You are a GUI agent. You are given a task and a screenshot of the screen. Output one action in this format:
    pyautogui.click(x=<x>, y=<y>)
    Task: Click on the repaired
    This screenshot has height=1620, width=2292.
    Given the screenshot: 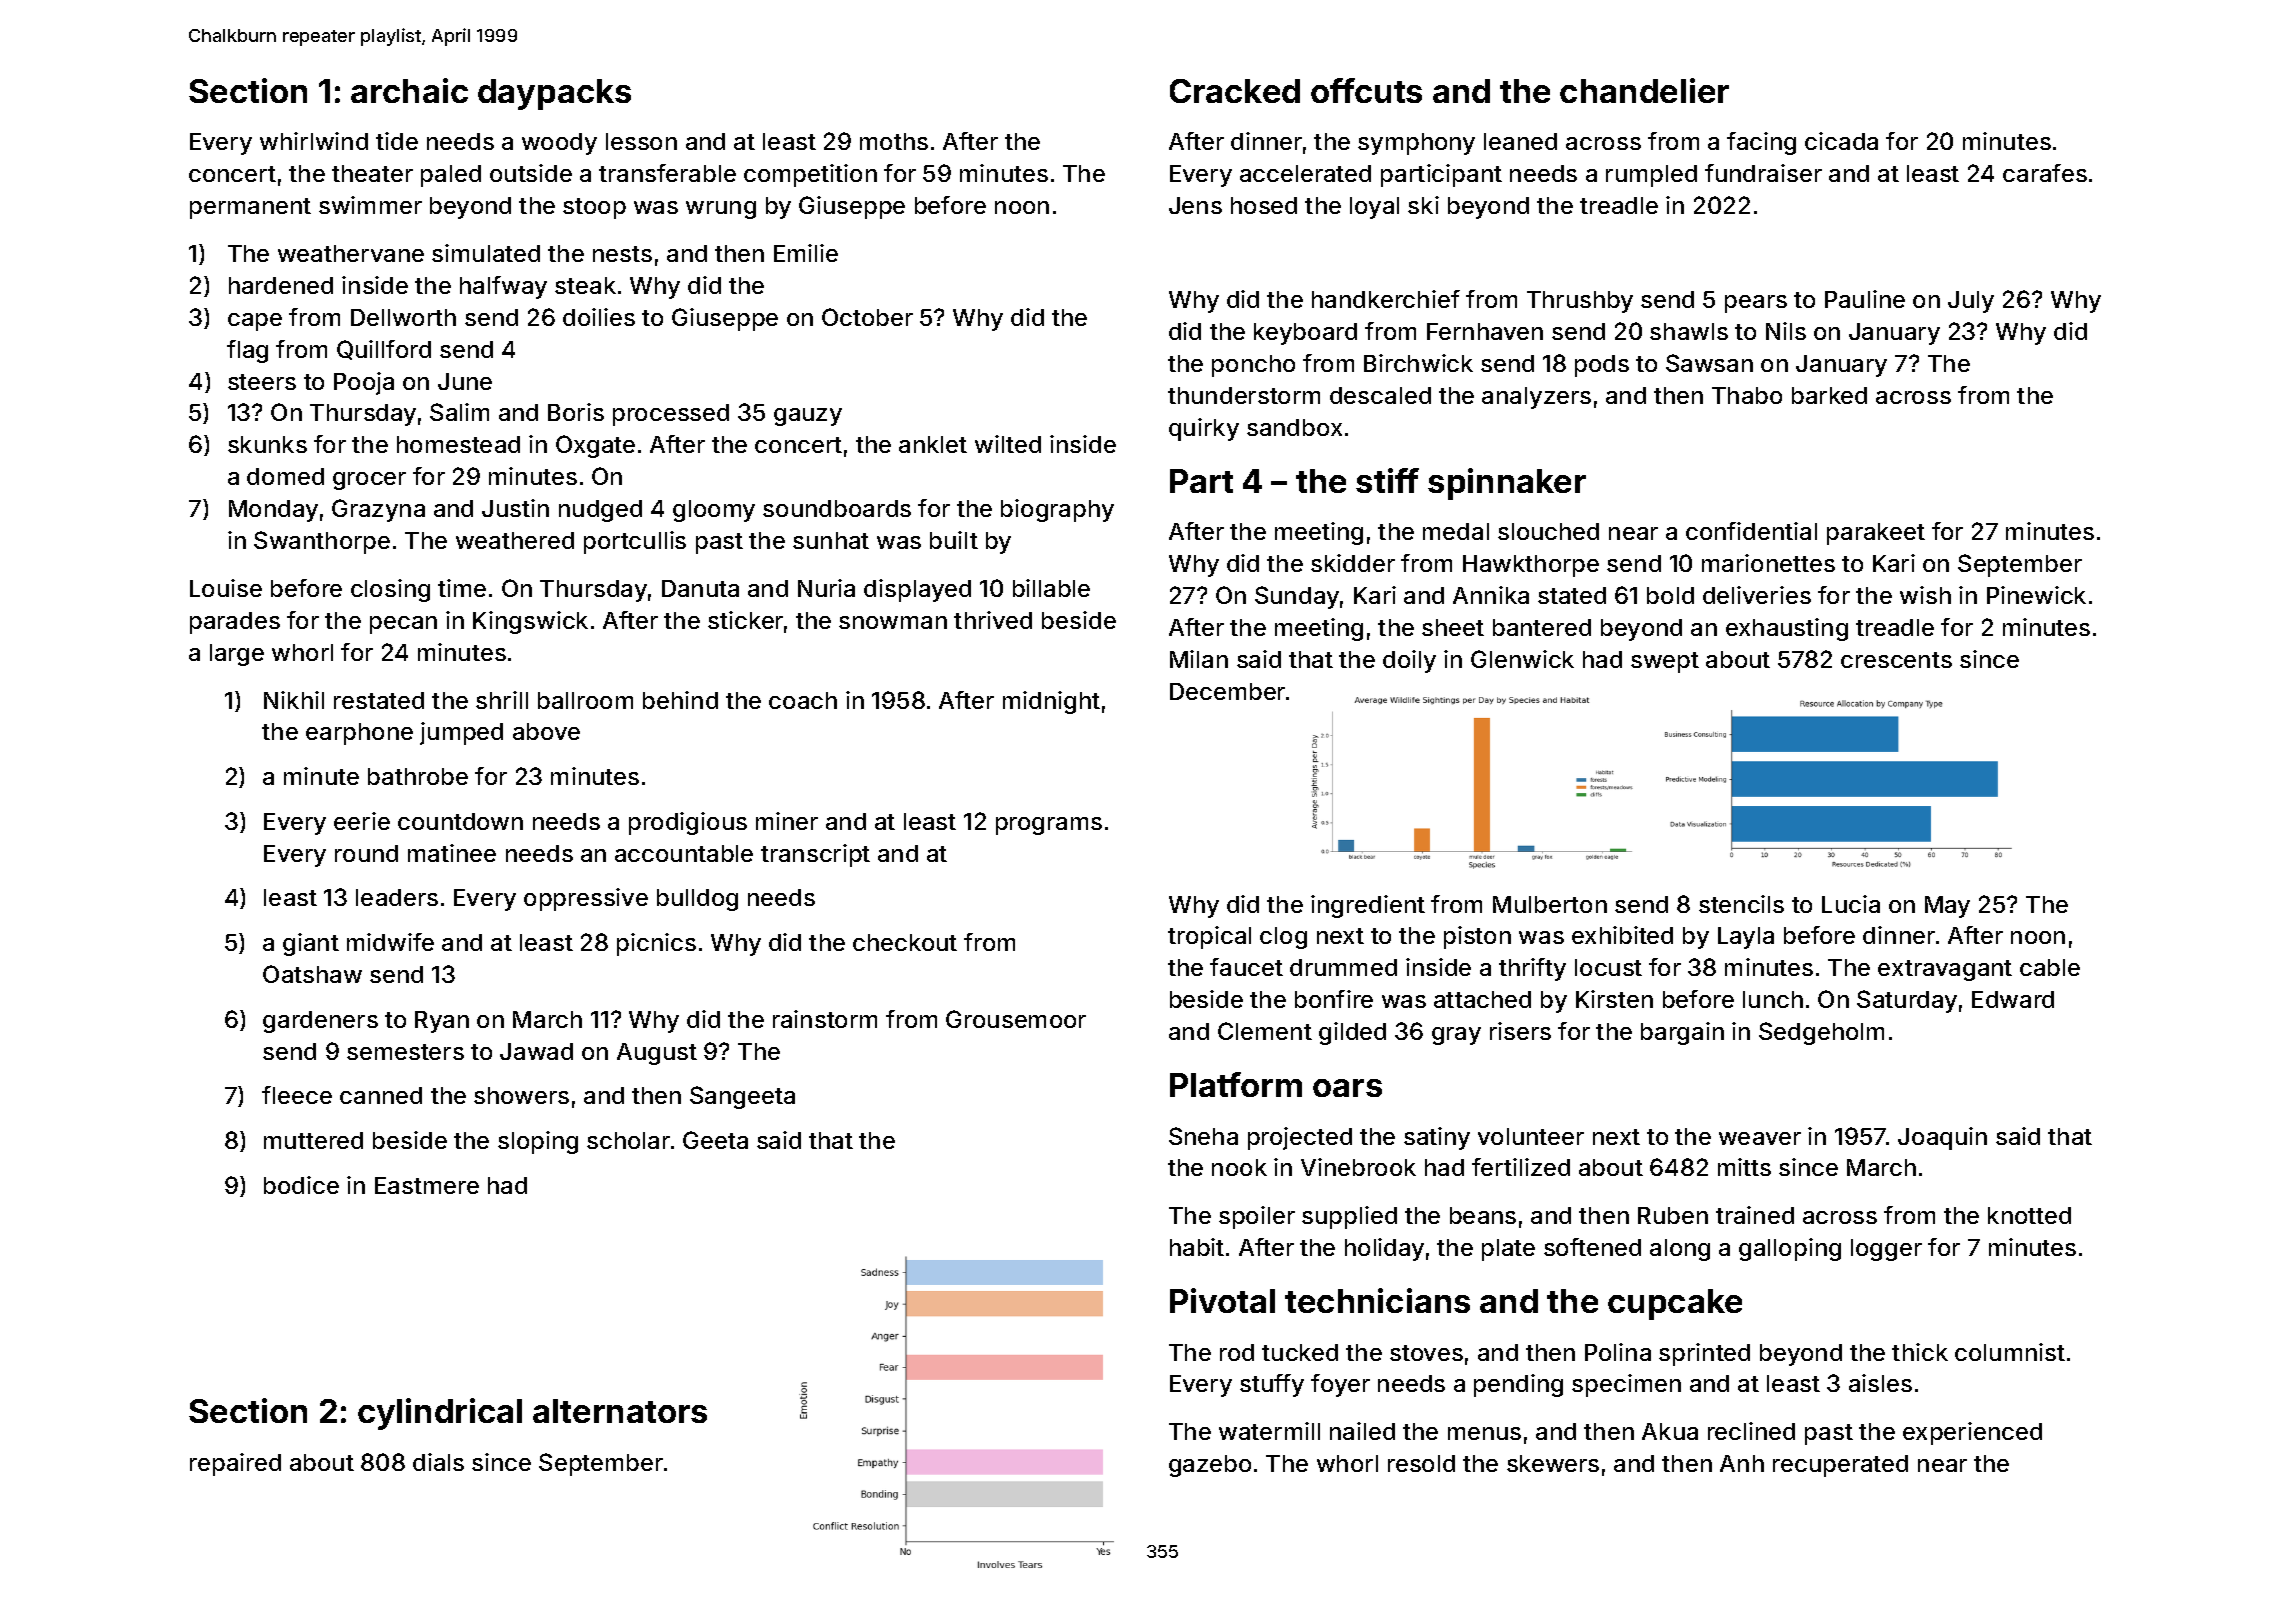 What is the action you would take?
    pyautogui.click(x=235, y=1464)
